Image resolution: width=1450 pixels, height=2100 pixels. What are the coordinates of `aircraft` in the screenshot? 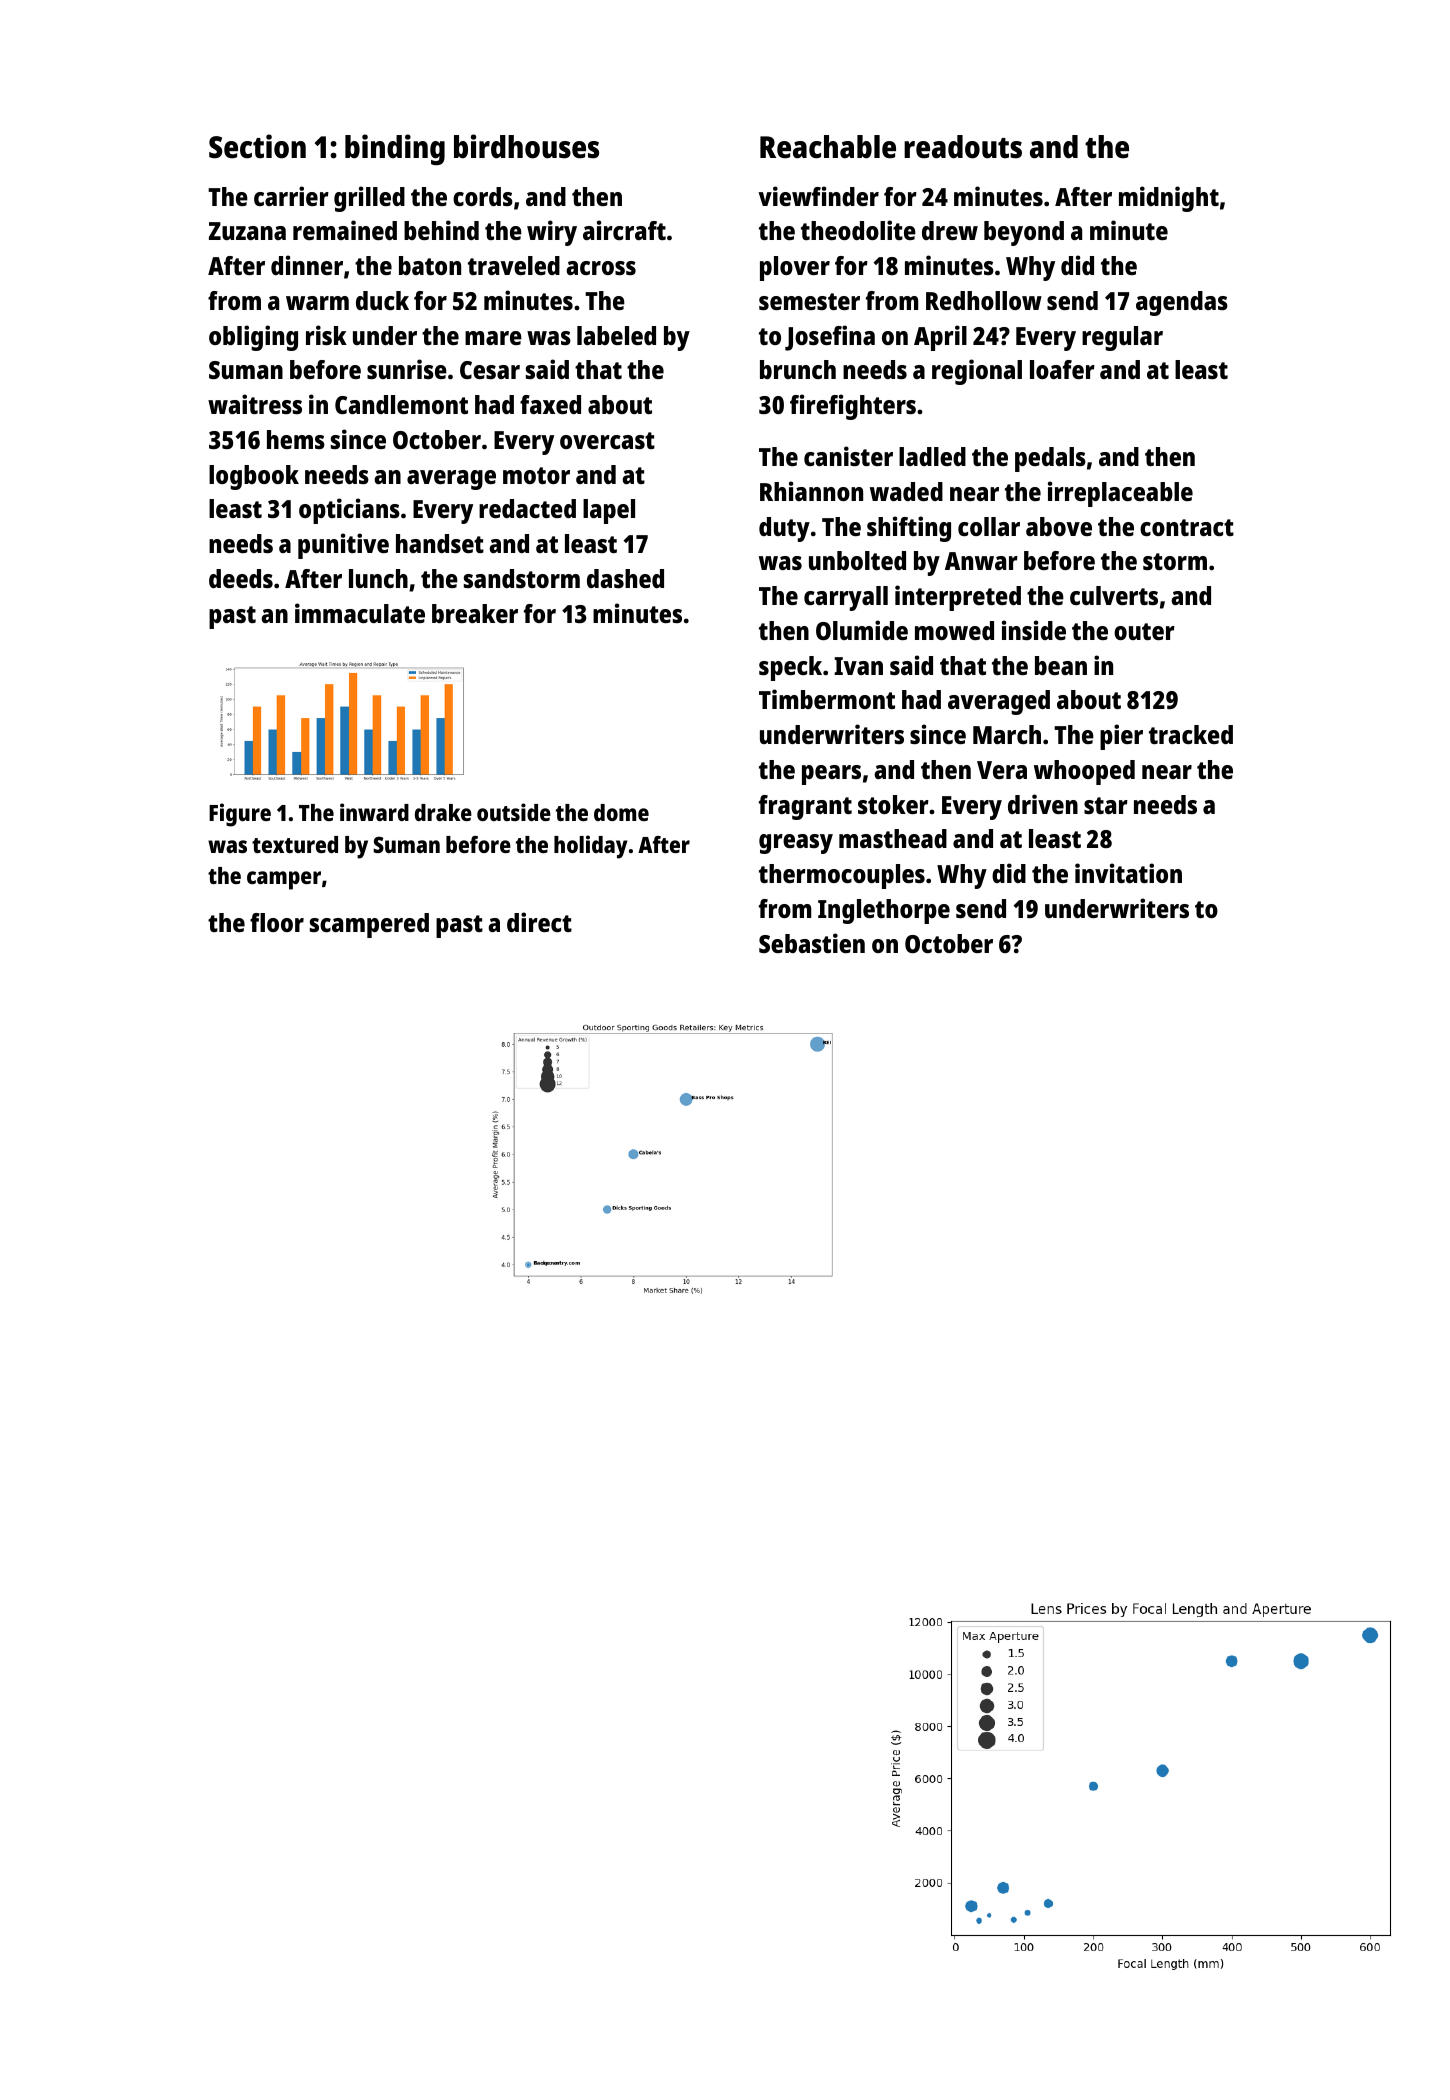 It's located at (624, 230).
